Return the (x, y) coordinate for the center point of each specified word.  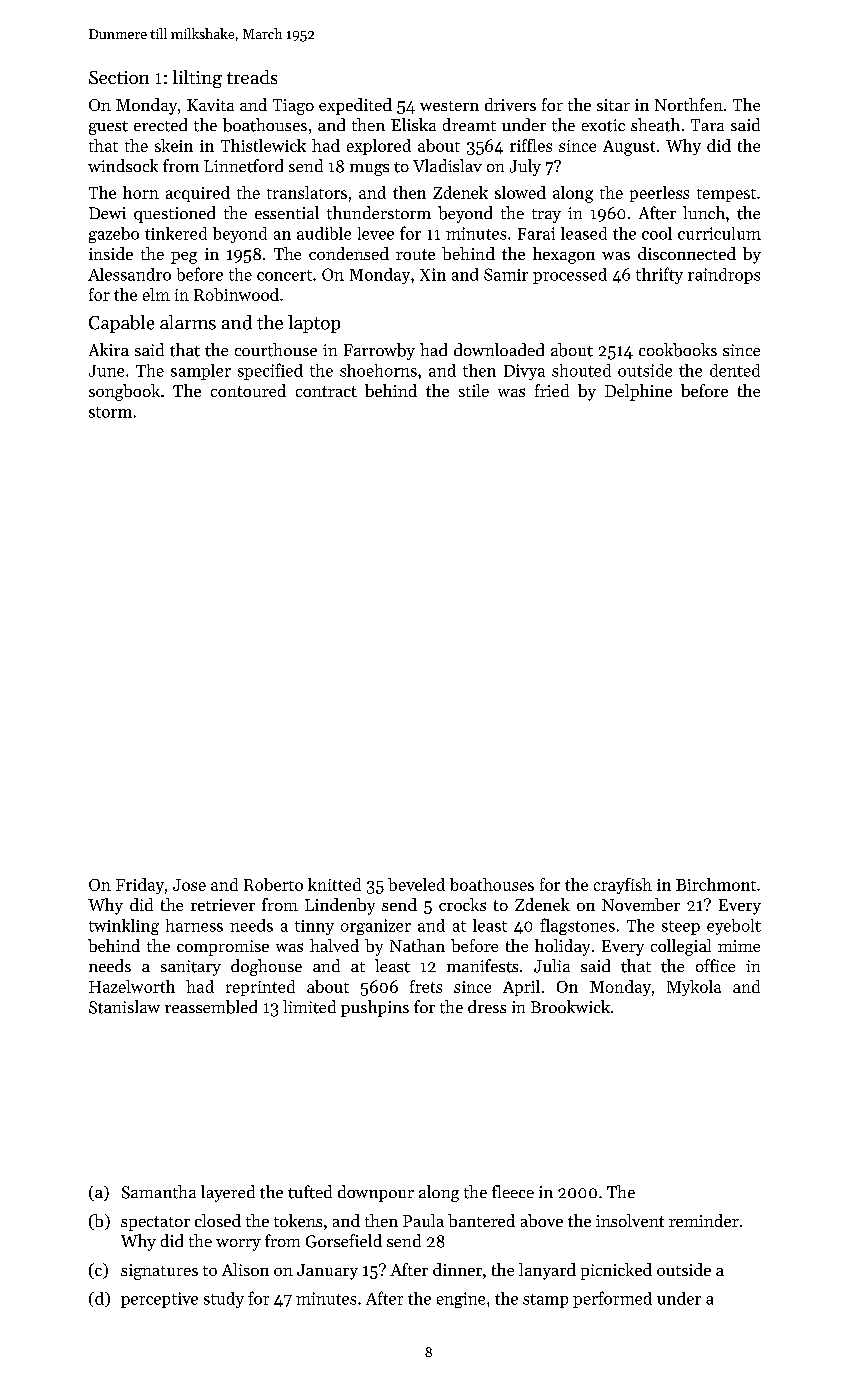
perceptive (159, 1300)
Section (119, 77)
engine (461, 1300)
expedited (355, 106)
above (542, 1220)
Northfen (689, 104)
